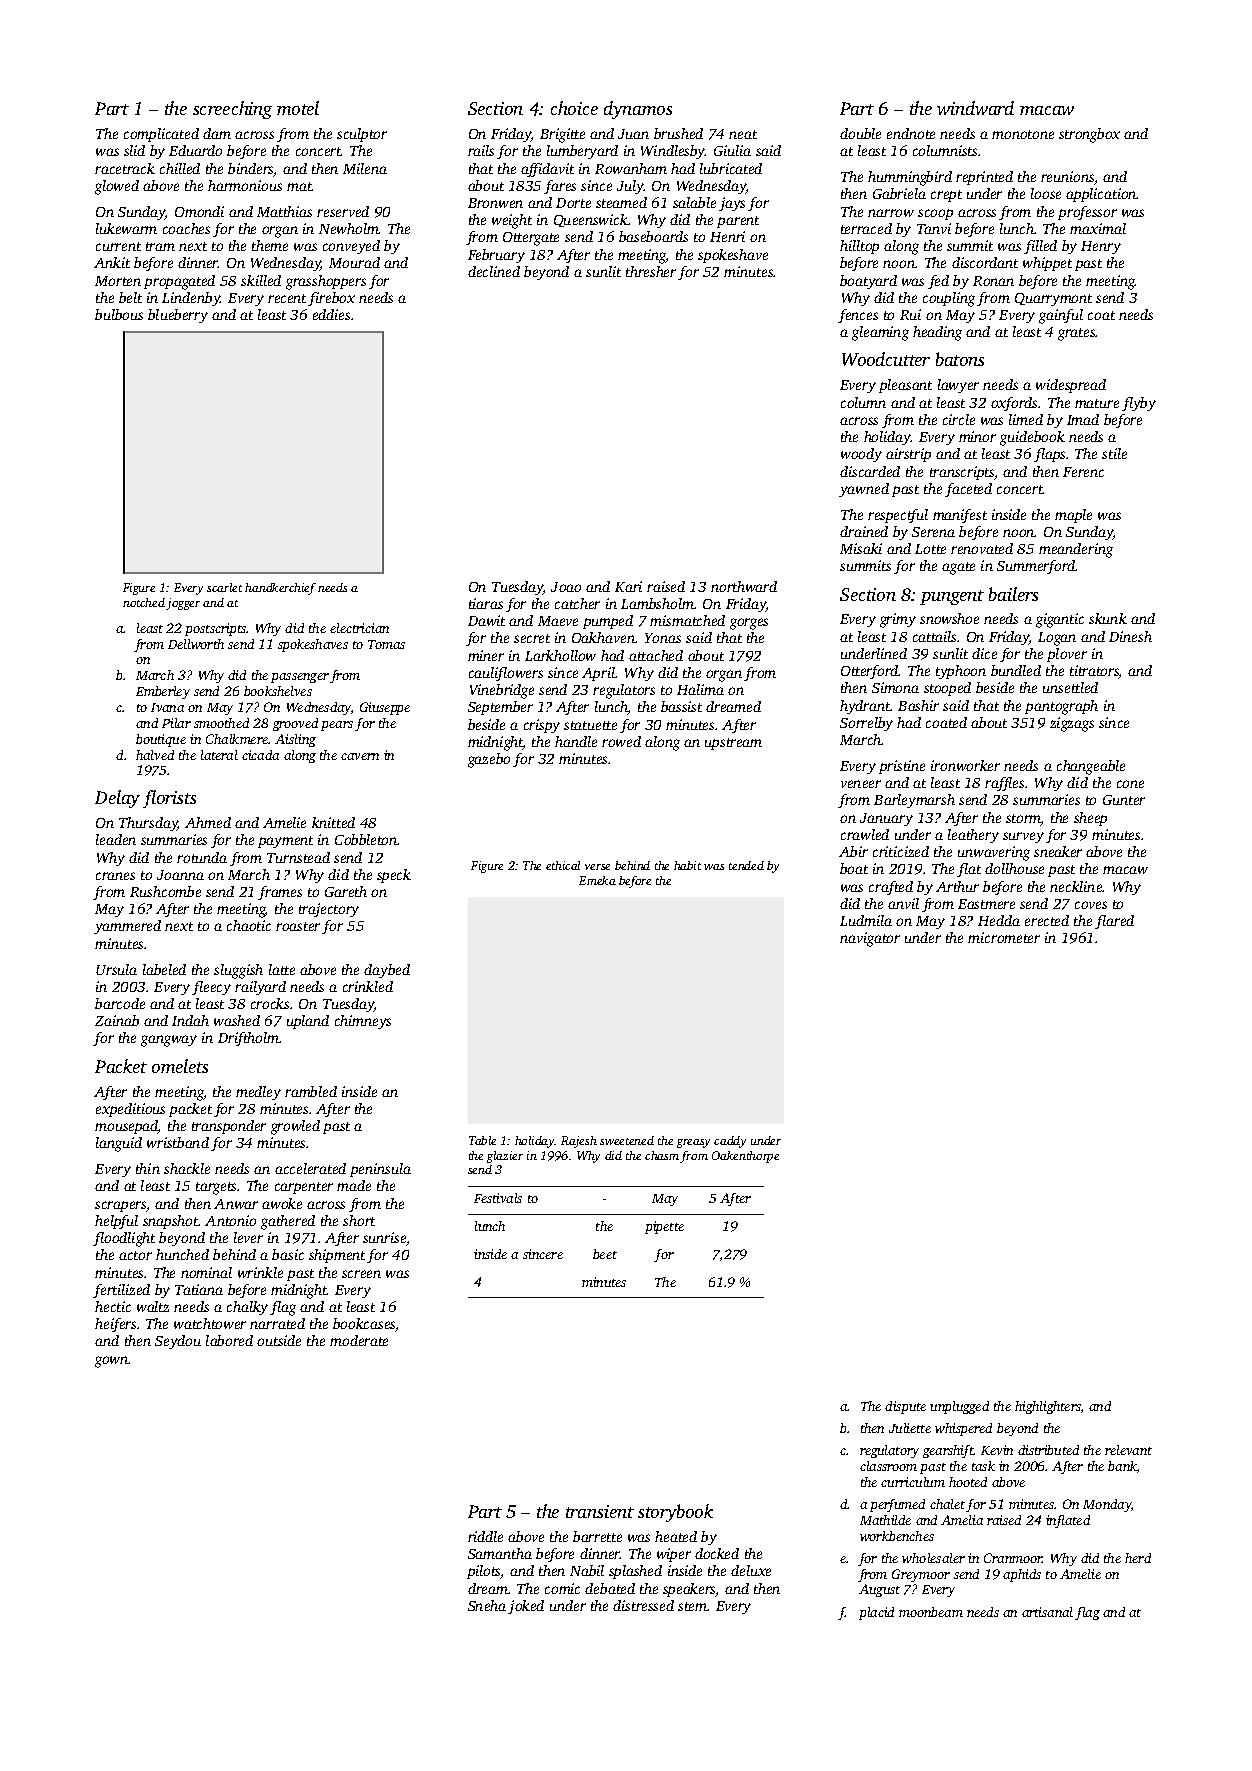 This image has height=1771, width=1252. Describe the element at coordinates (965, 765) in the image. I see `ironworker` at that location.
